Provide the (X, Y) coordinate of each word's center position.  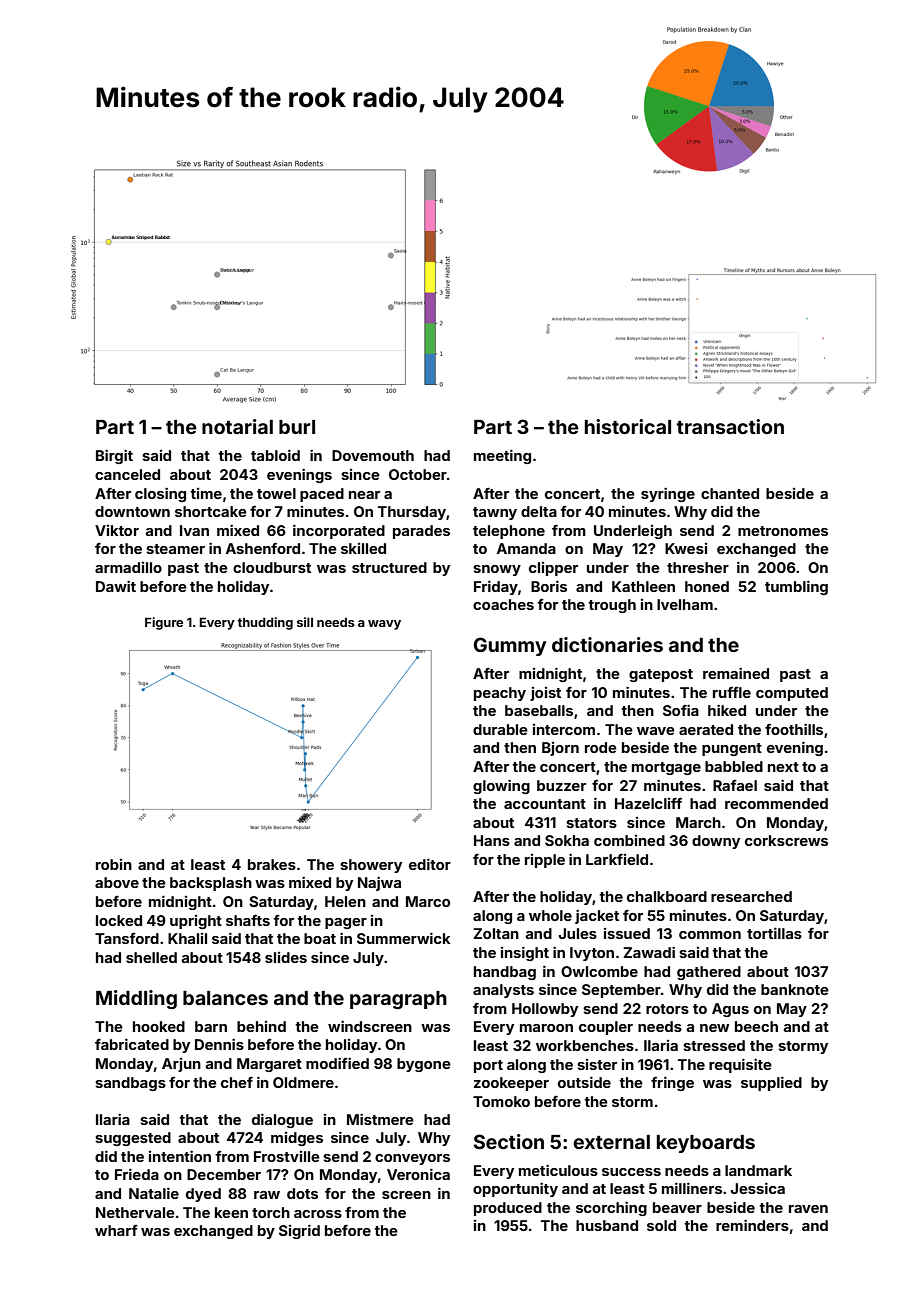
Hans (492, 840)
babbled (734, 766)
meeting (502, 456)
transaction (730, 426)
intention (180, 1156)
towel (276, 493)
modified (337, 1063)
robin (114, 864)
